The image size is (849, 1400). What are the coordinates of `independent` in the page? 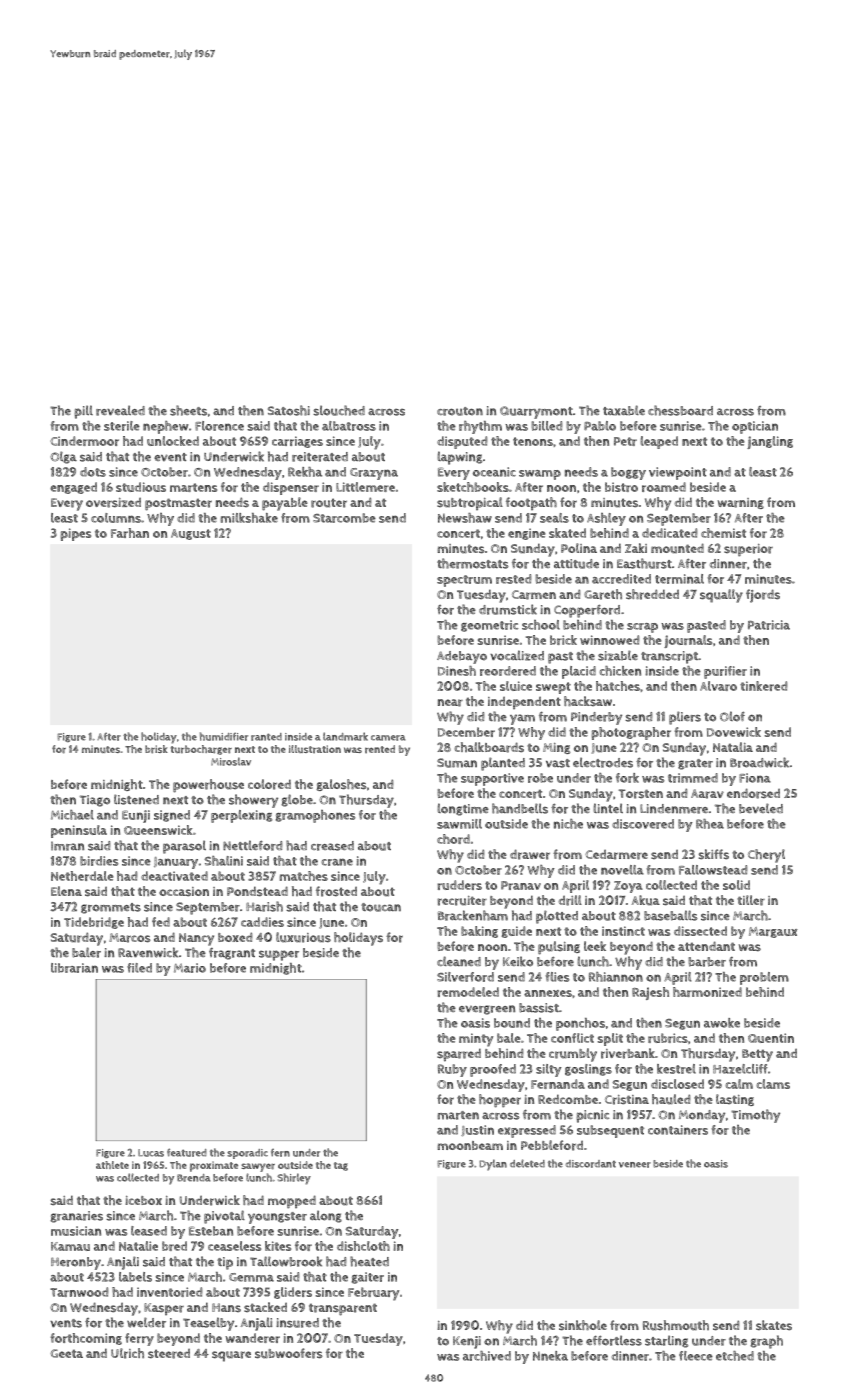 It's located at (524, 703).
